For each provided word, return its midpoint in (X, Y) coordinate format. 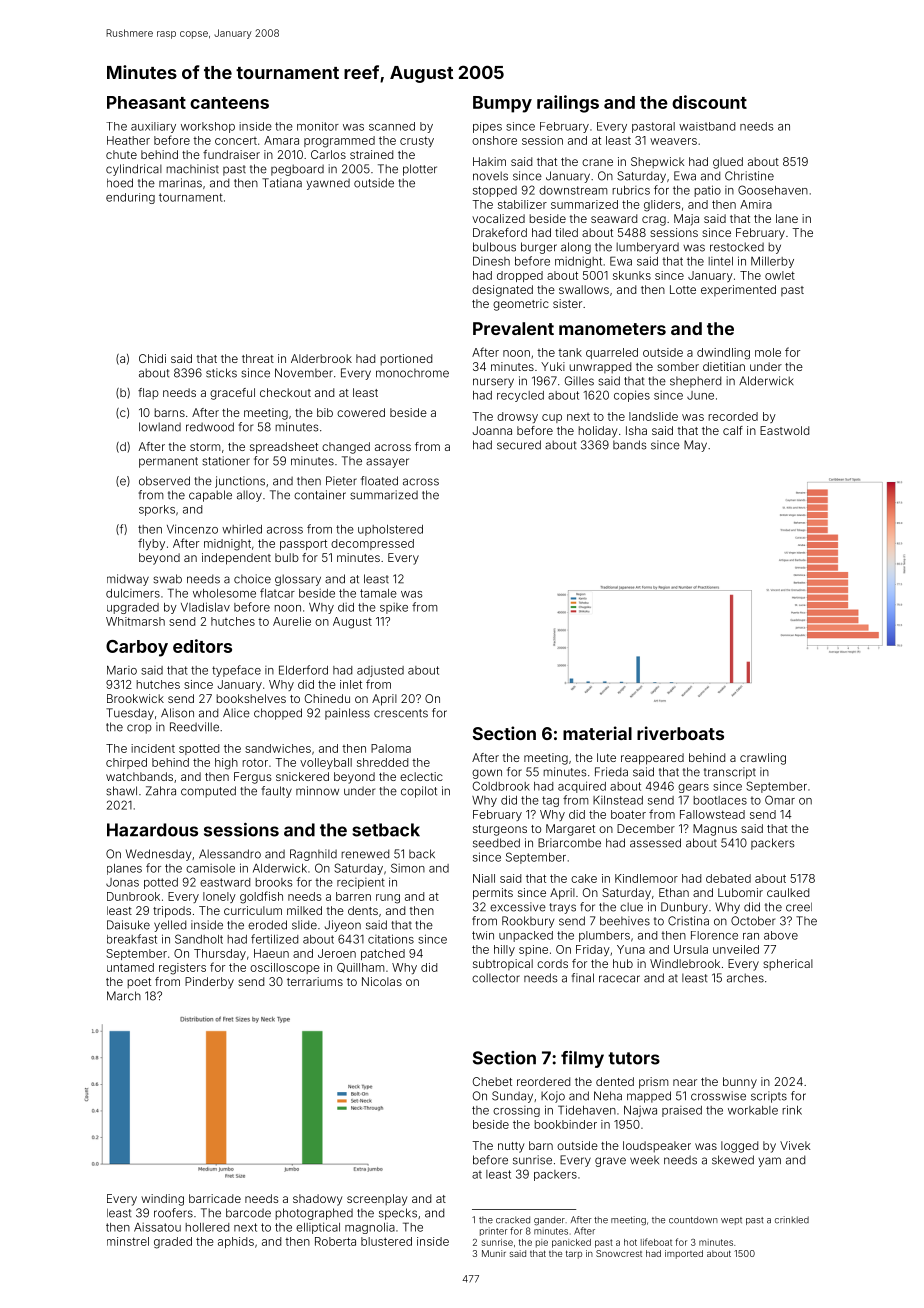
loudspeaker (657, 1146)
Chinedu (327, 698)
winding (162, 1200)
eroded (267, 925)
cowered (361, 412)
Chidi (152, 358)
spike (394, 608)
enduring (130, 198)
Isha (636, 430)
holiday (597, 432)
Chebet (492, 1081)
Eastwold (784, 430)
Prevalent (513, 328)
